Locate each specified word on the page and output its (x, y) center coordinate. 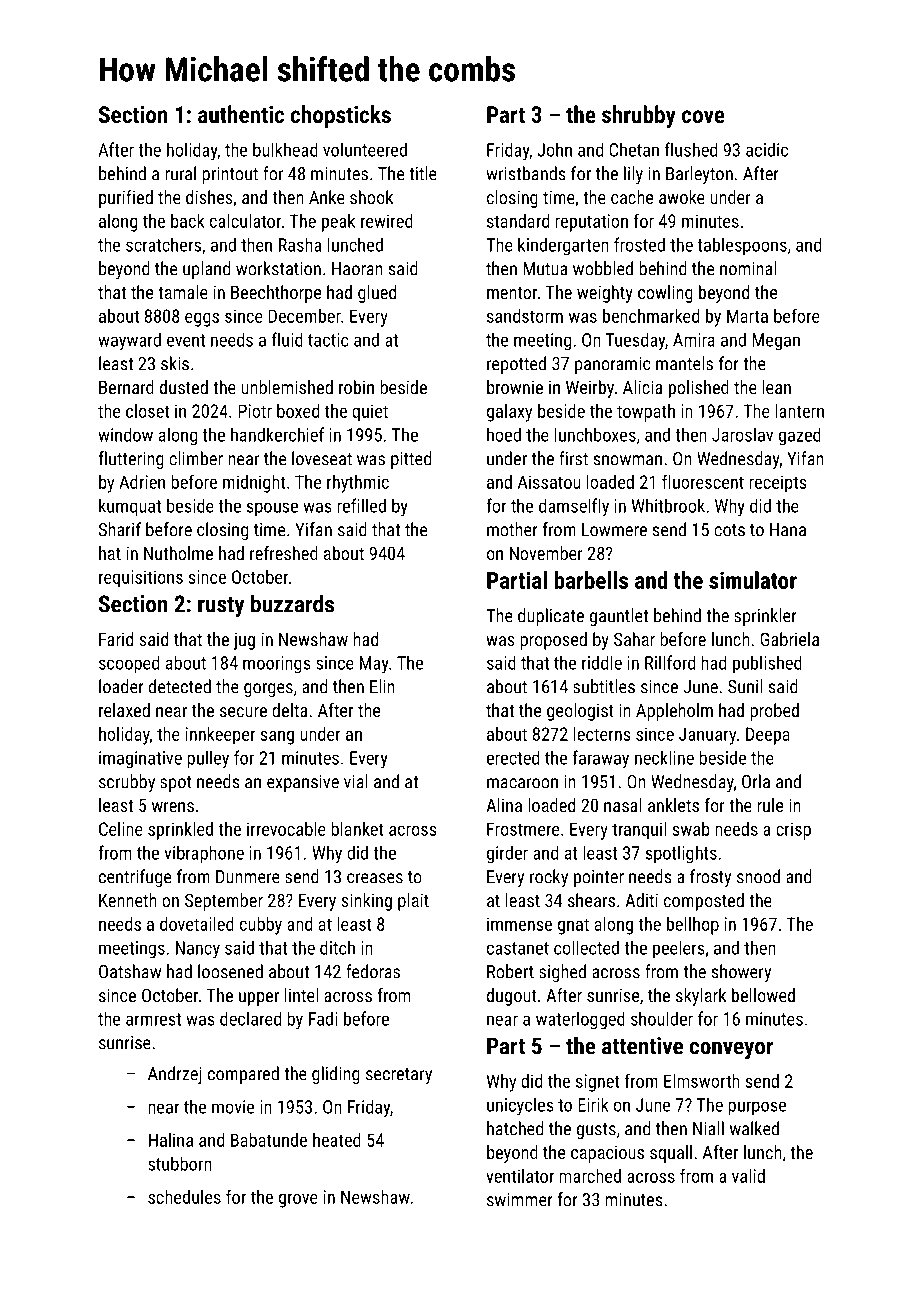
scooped (129, 664)
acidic (767, 149)
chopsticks (341, 116)
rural (180, 173)
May (374, 665)
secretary (399, 1076)
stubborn (180, 1163)
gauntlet (619, 617)
